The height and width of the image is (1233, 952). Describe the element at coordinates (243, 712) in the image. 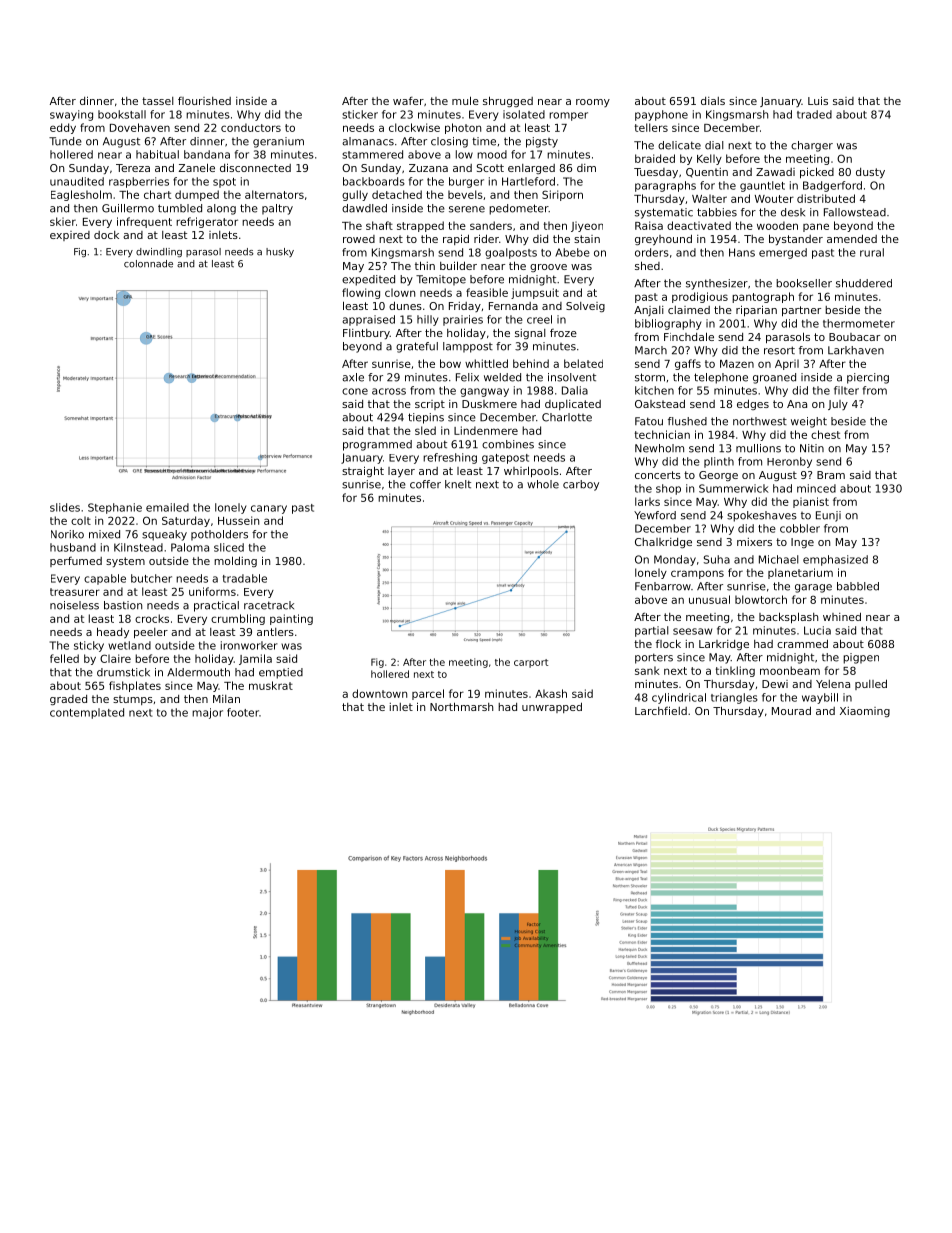

I see `footer` at that location.
